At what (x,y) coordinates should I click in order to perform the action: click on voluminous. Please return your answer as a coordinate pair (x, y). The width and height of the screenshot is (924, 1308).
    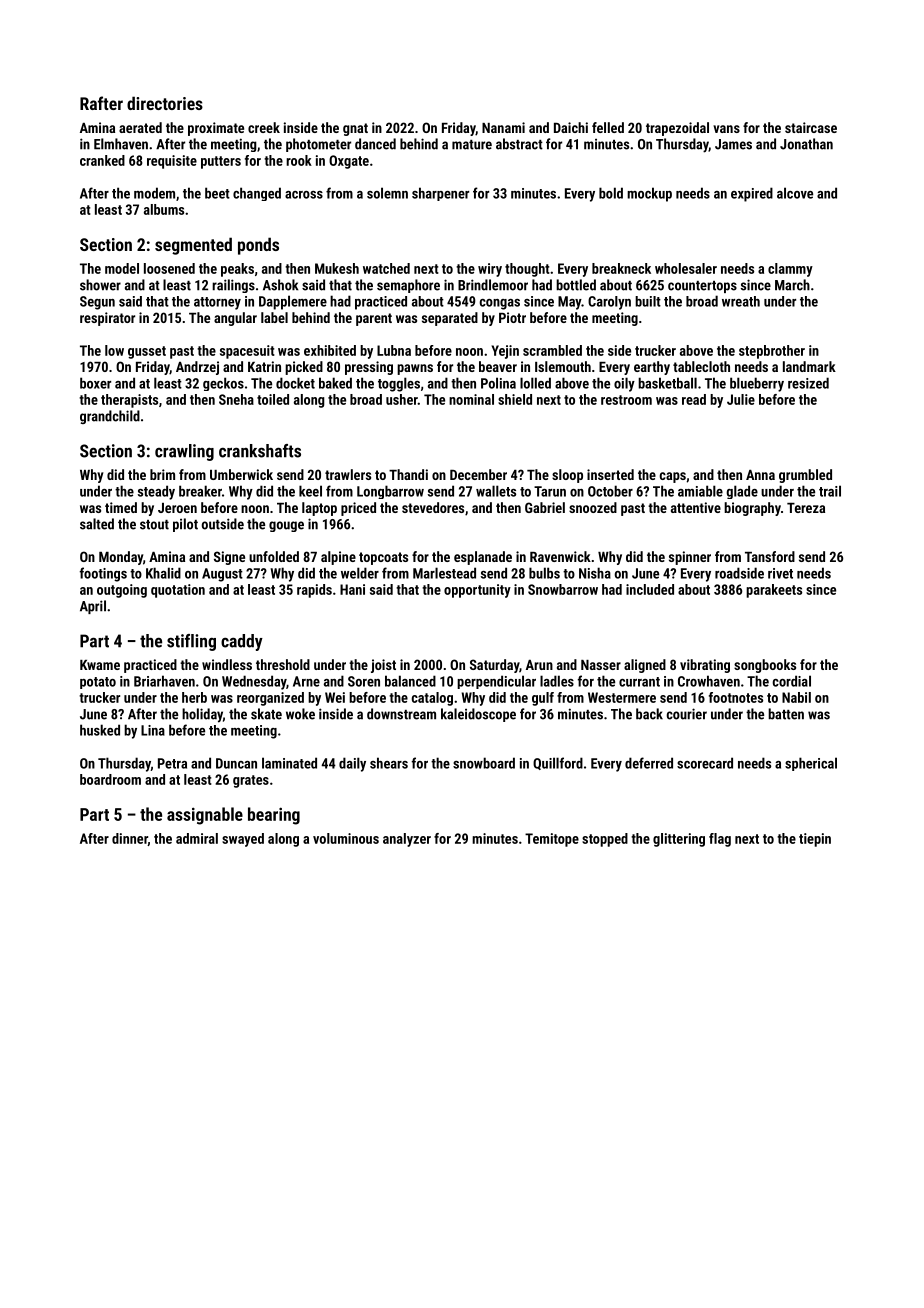
    Looking at the image, I should click on (346, 838).
